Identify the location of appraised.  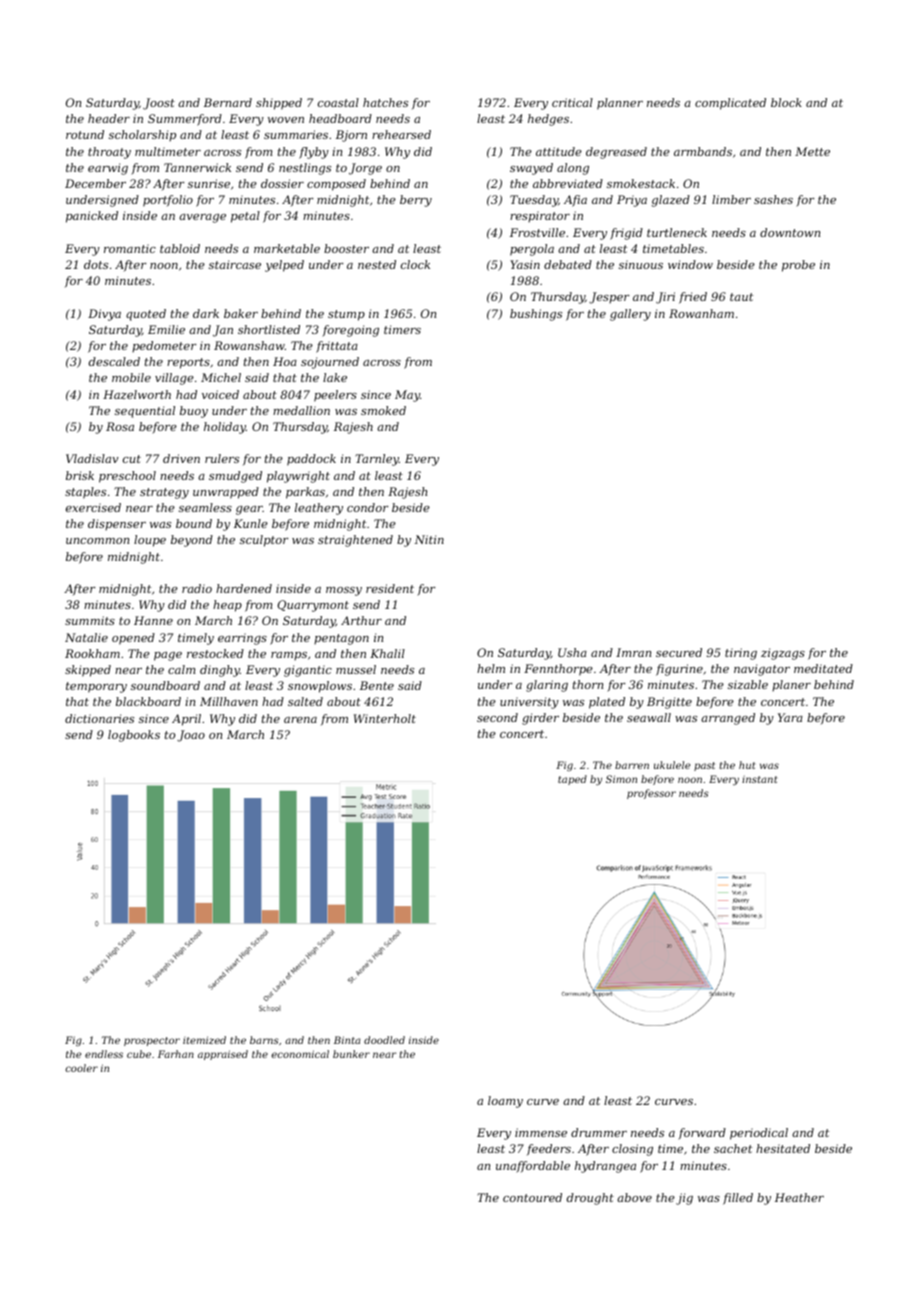
(223, 1055).
